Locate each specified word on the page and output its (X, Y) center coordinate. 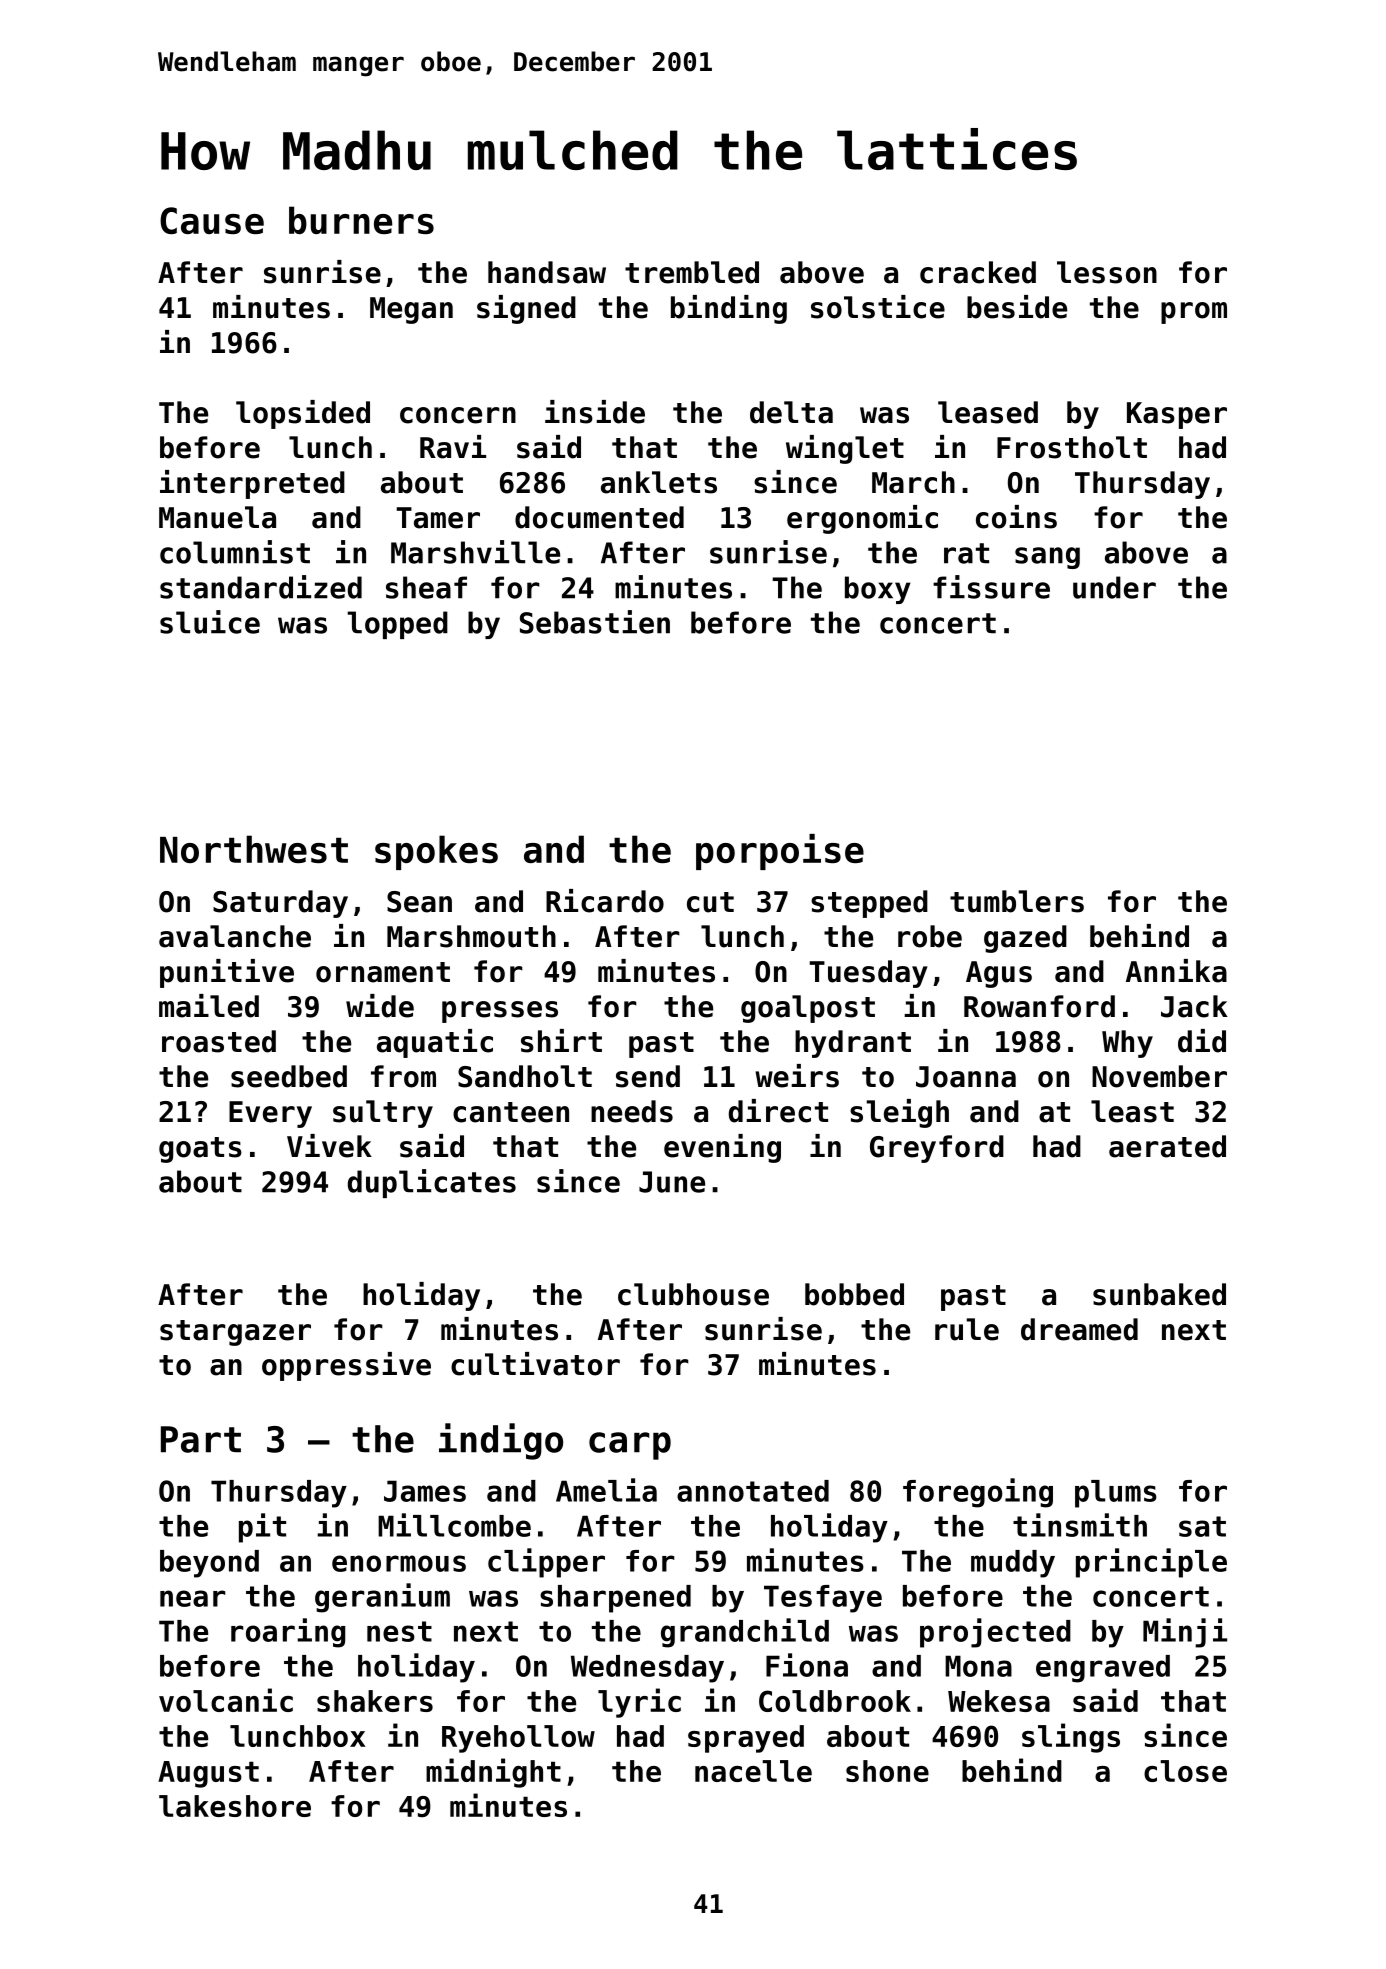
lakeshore (235, 1806)
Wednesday (647, 1669)
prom (1194, 313)
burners (361, 220)
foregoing (978, 1493)
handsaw (547, 272)
